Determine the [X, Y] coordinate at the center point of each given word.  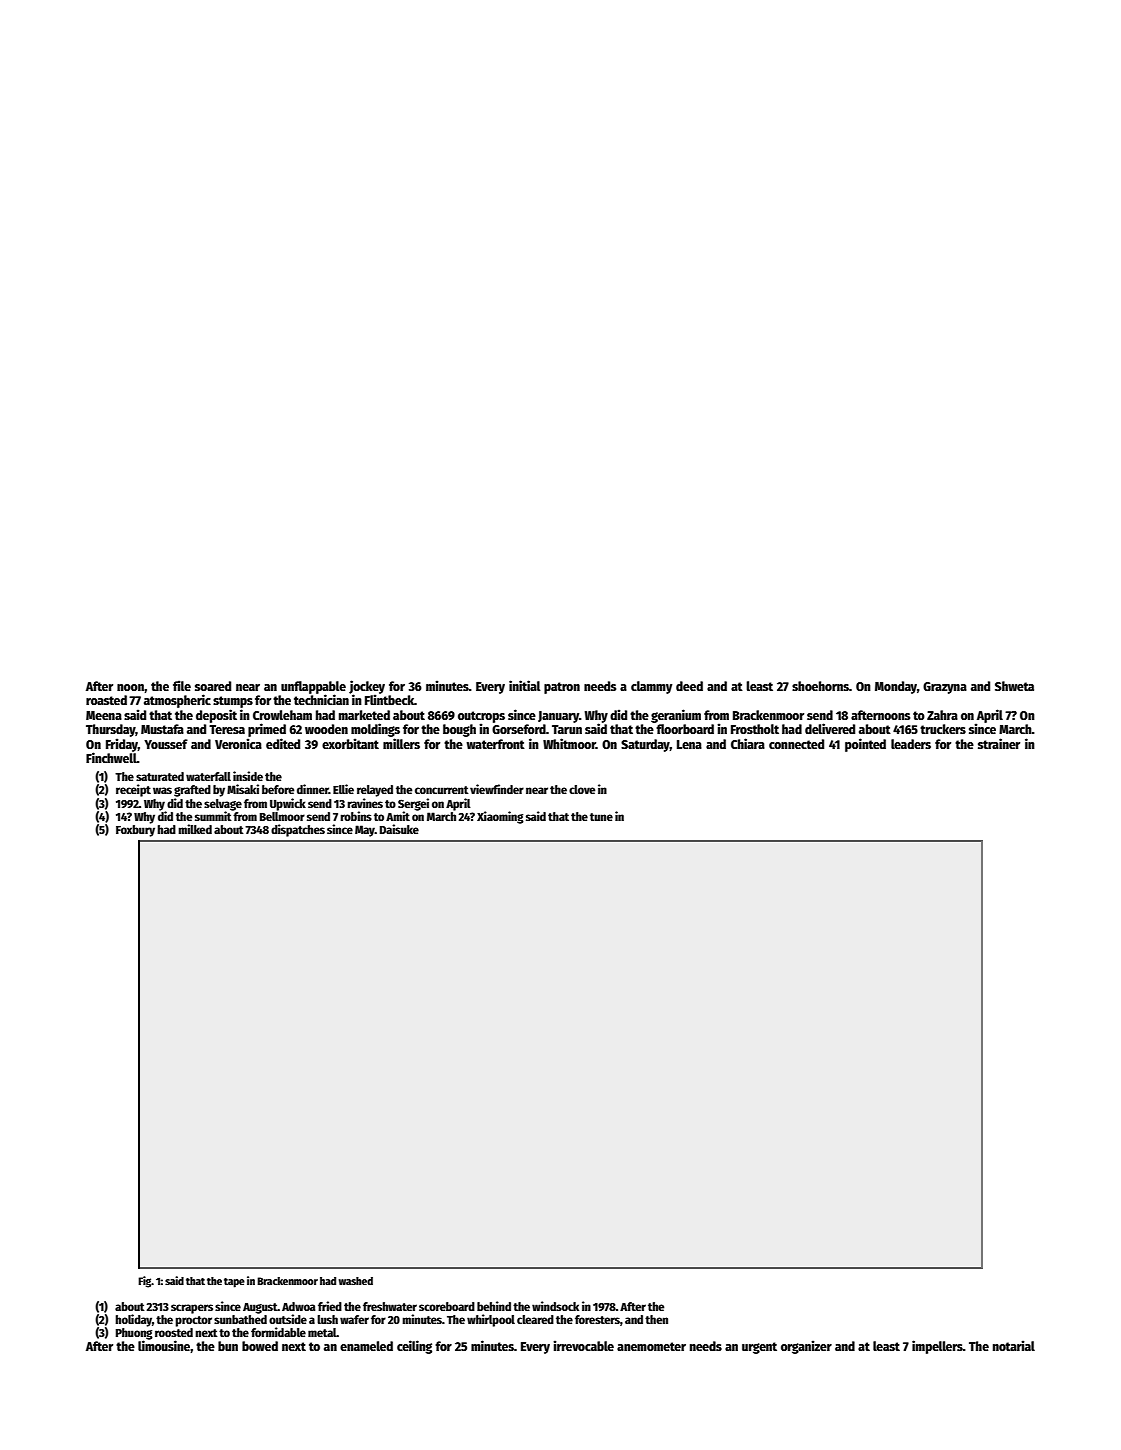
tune [601, 817]
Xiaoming [500, 817]
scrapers [192, 1309]
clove [582, 789]
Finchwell [111, 757]
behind [494, 1306]
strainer [999, 743]
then [656, 1319]
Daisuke [399, 829]
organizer [806, 1347]
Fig [145, 1282]
